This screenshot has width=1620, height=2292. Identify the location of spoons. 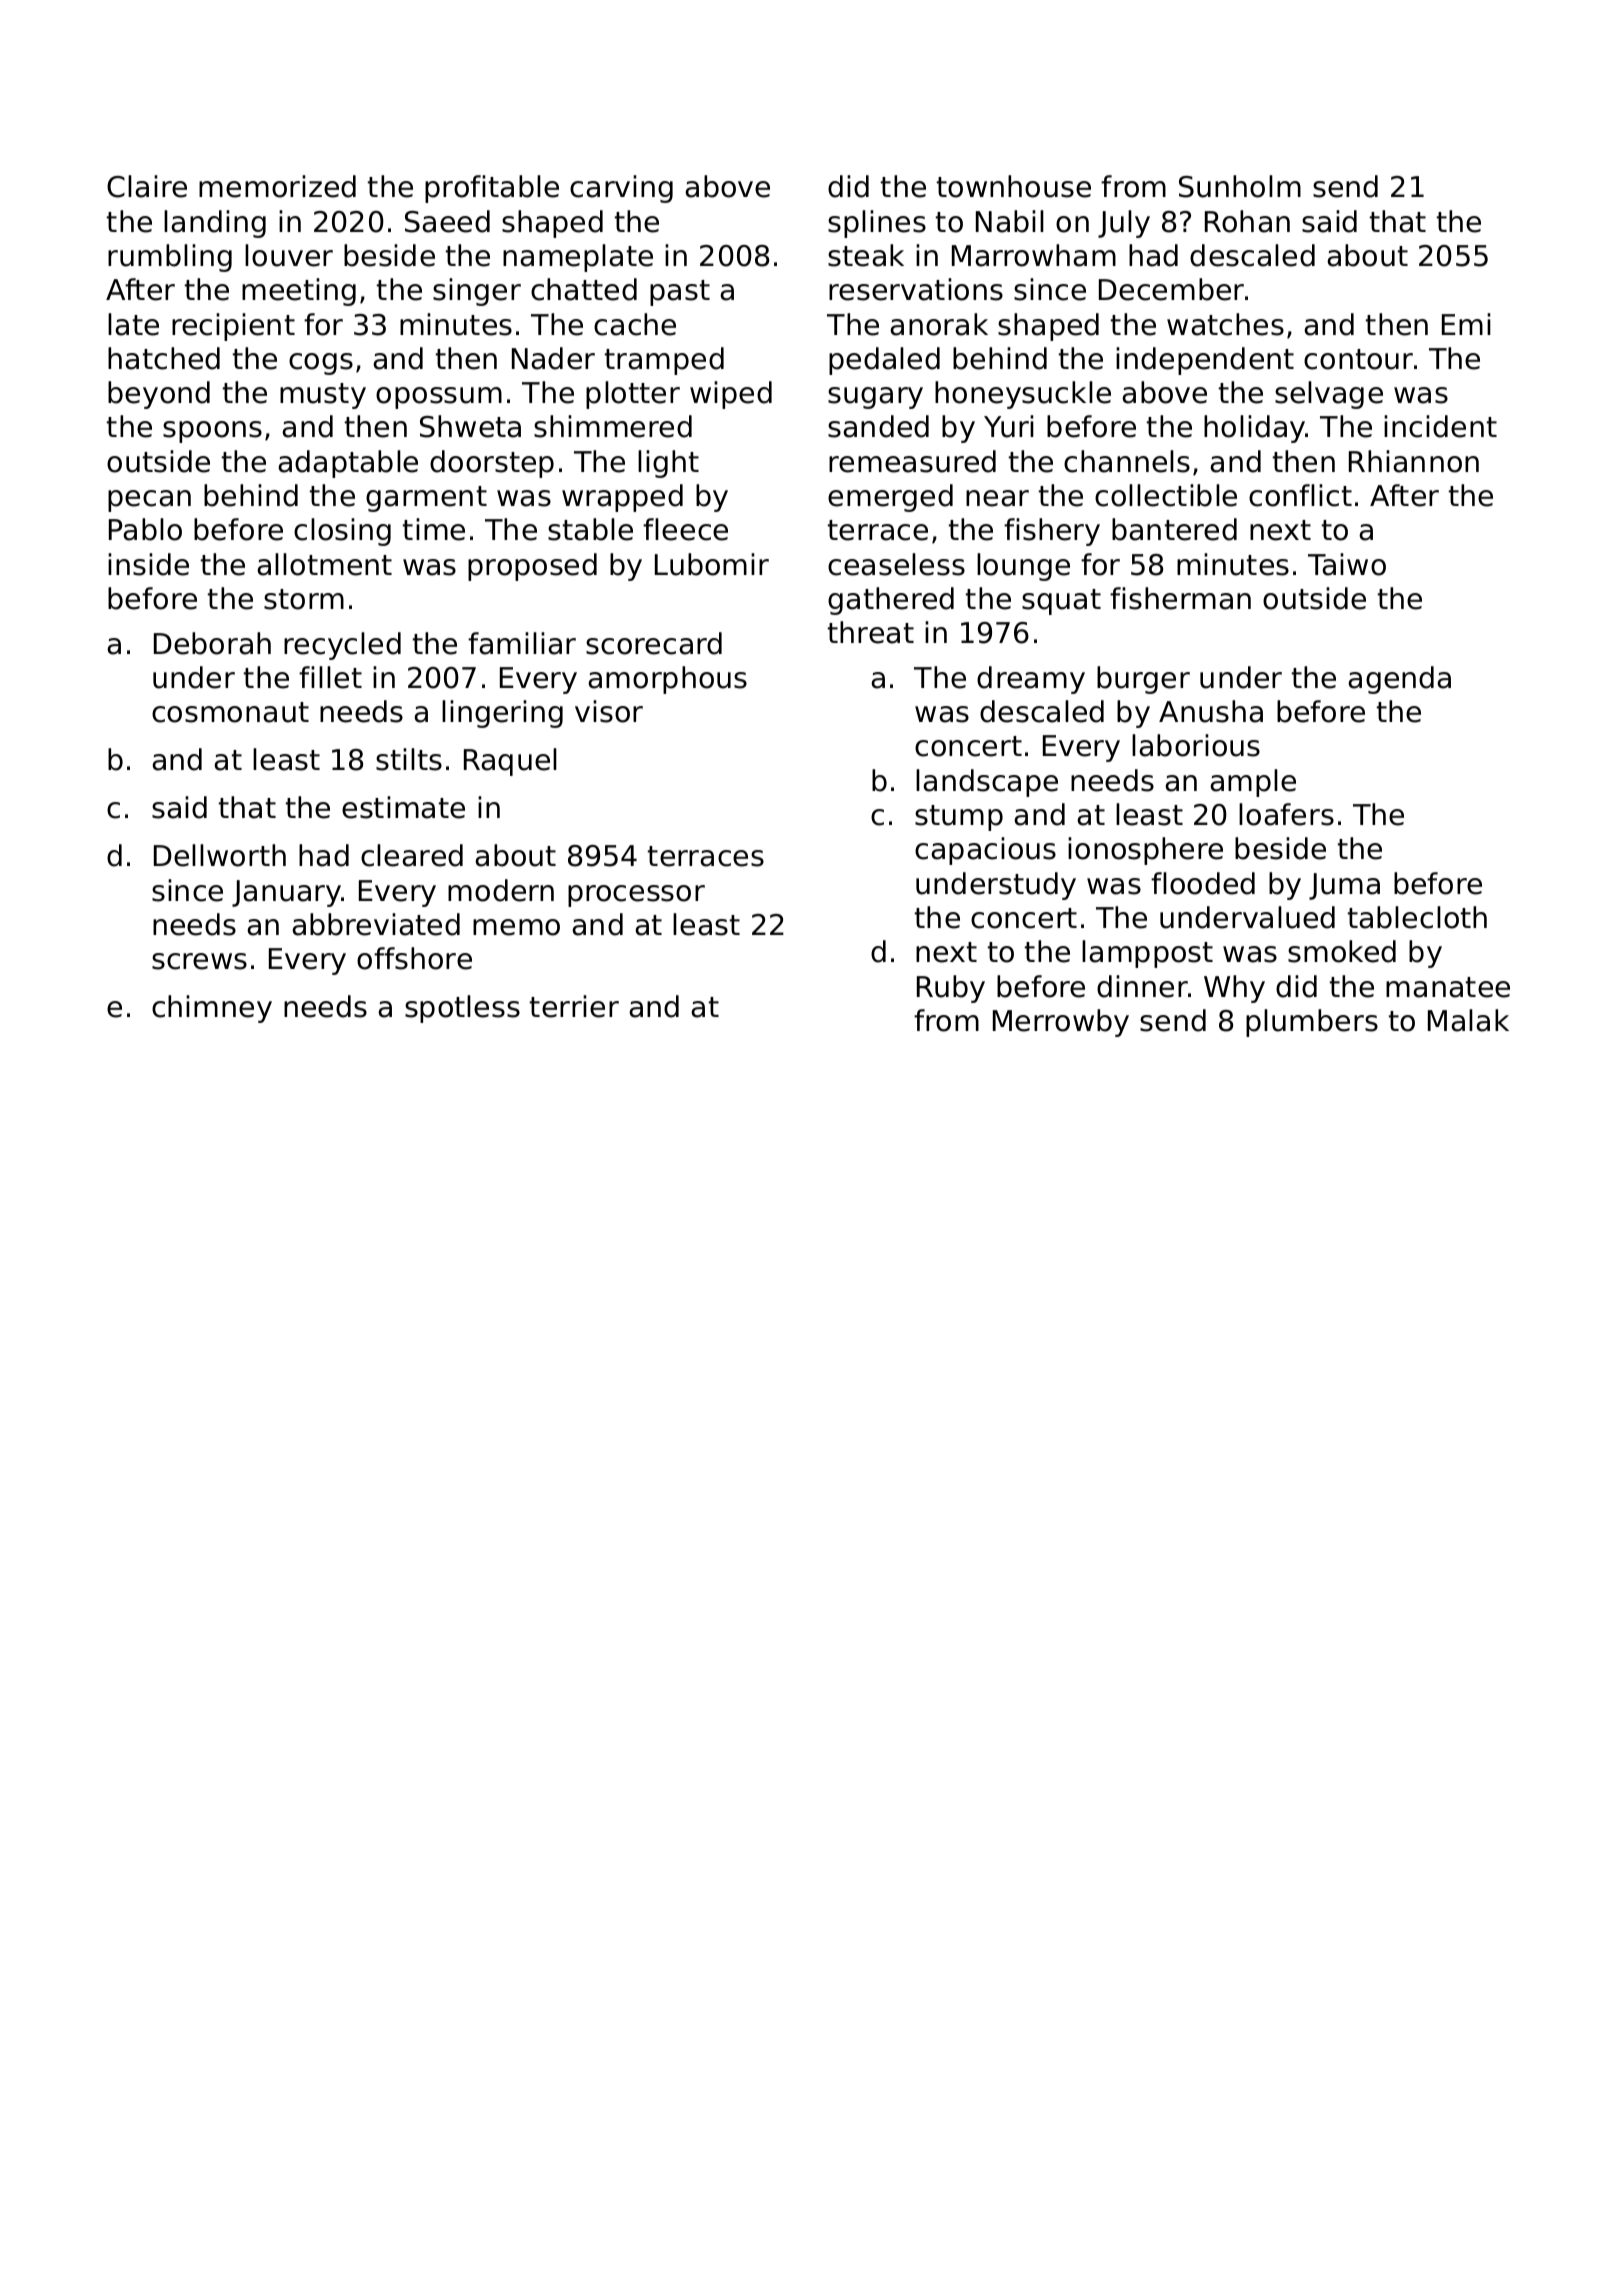
(212, 432).
